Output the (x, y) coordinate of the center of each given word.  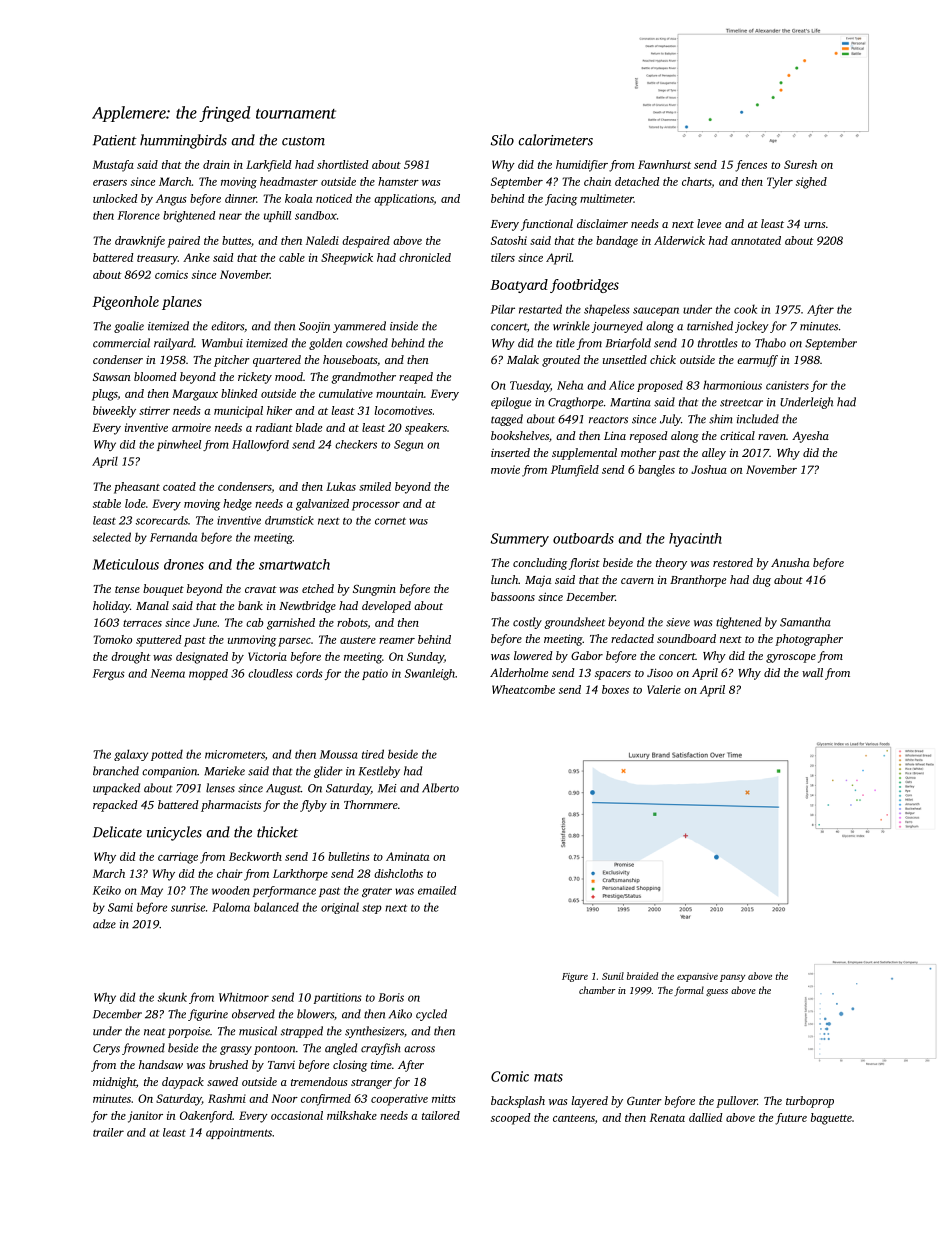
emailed (437, 890)
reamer (397, 641)
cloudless (270, 673)
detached (637, 181)
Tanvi (281, 1065)
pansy (732, 978)
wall (812, 672)
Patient (115, 140)
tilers (503, 257)
